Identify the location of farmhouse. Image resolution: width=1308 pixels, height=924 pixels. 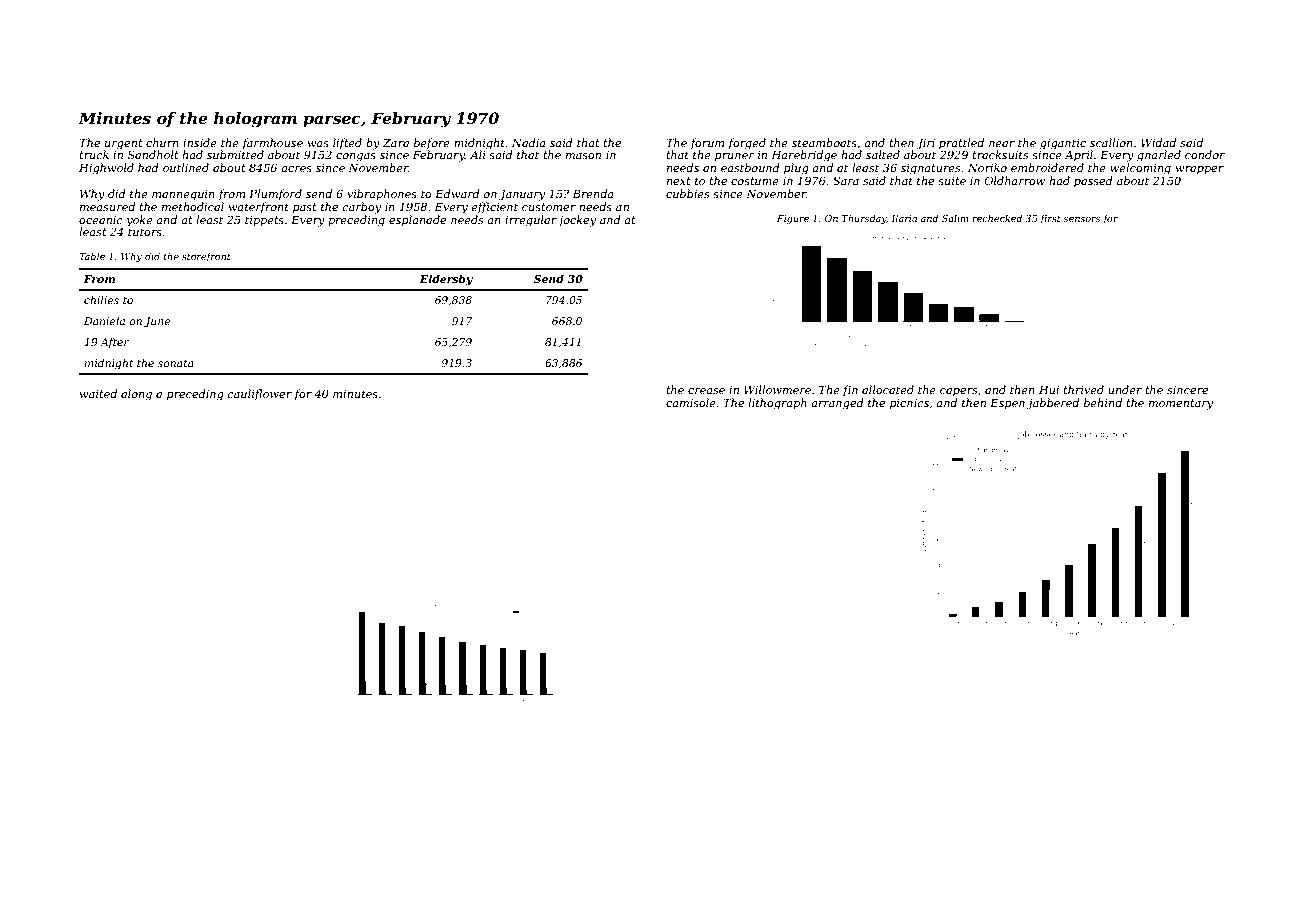
(272, 144).
